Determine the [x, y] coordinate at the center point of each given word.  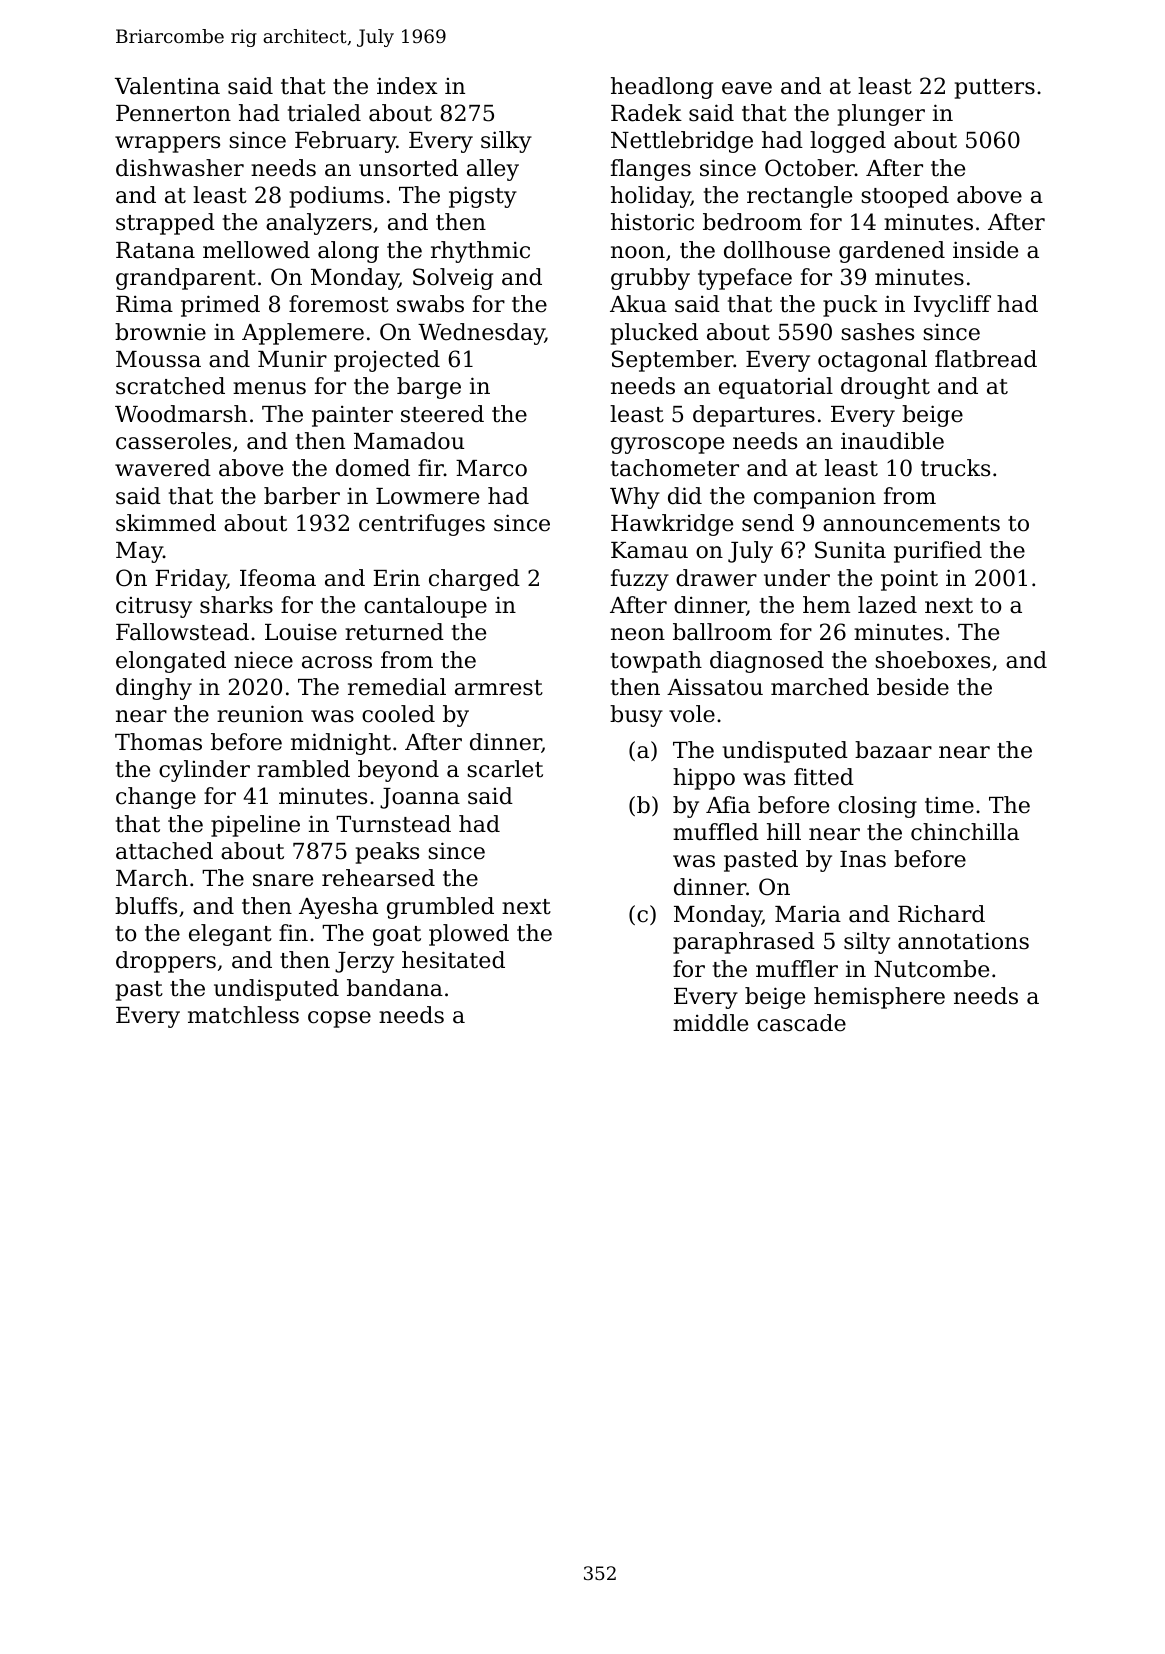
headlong [662, 88]
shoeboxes [932, 660]
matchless [243, 1015]
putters [995, 89]
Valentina [167, 86]
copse [339, 1019]
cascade [801, 1023]
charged [474, 580]
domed [373, 468]
